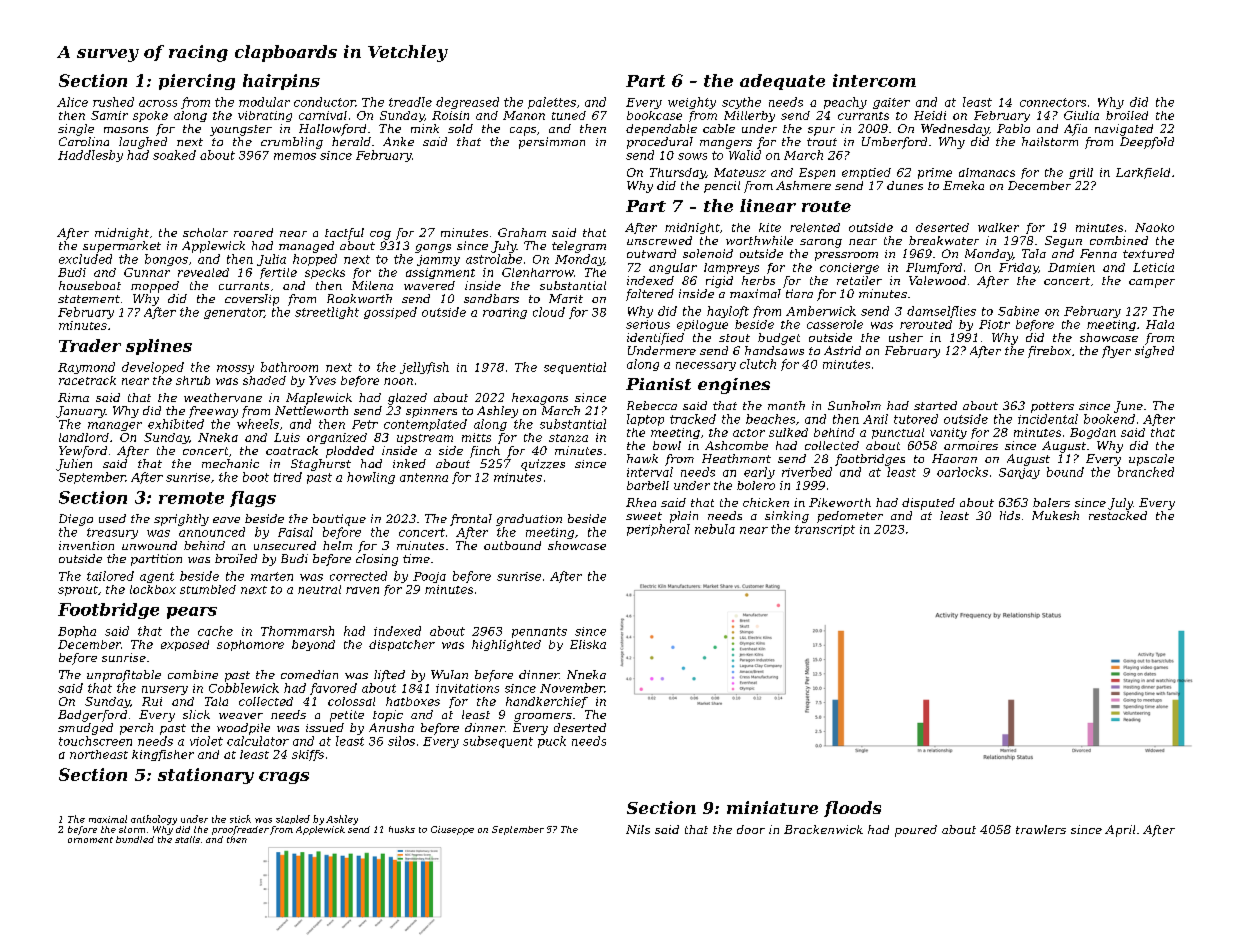 Image resolution: width=1233 pixels, height=952 pixels. I want to click on Umberford, so click(894, 143).
